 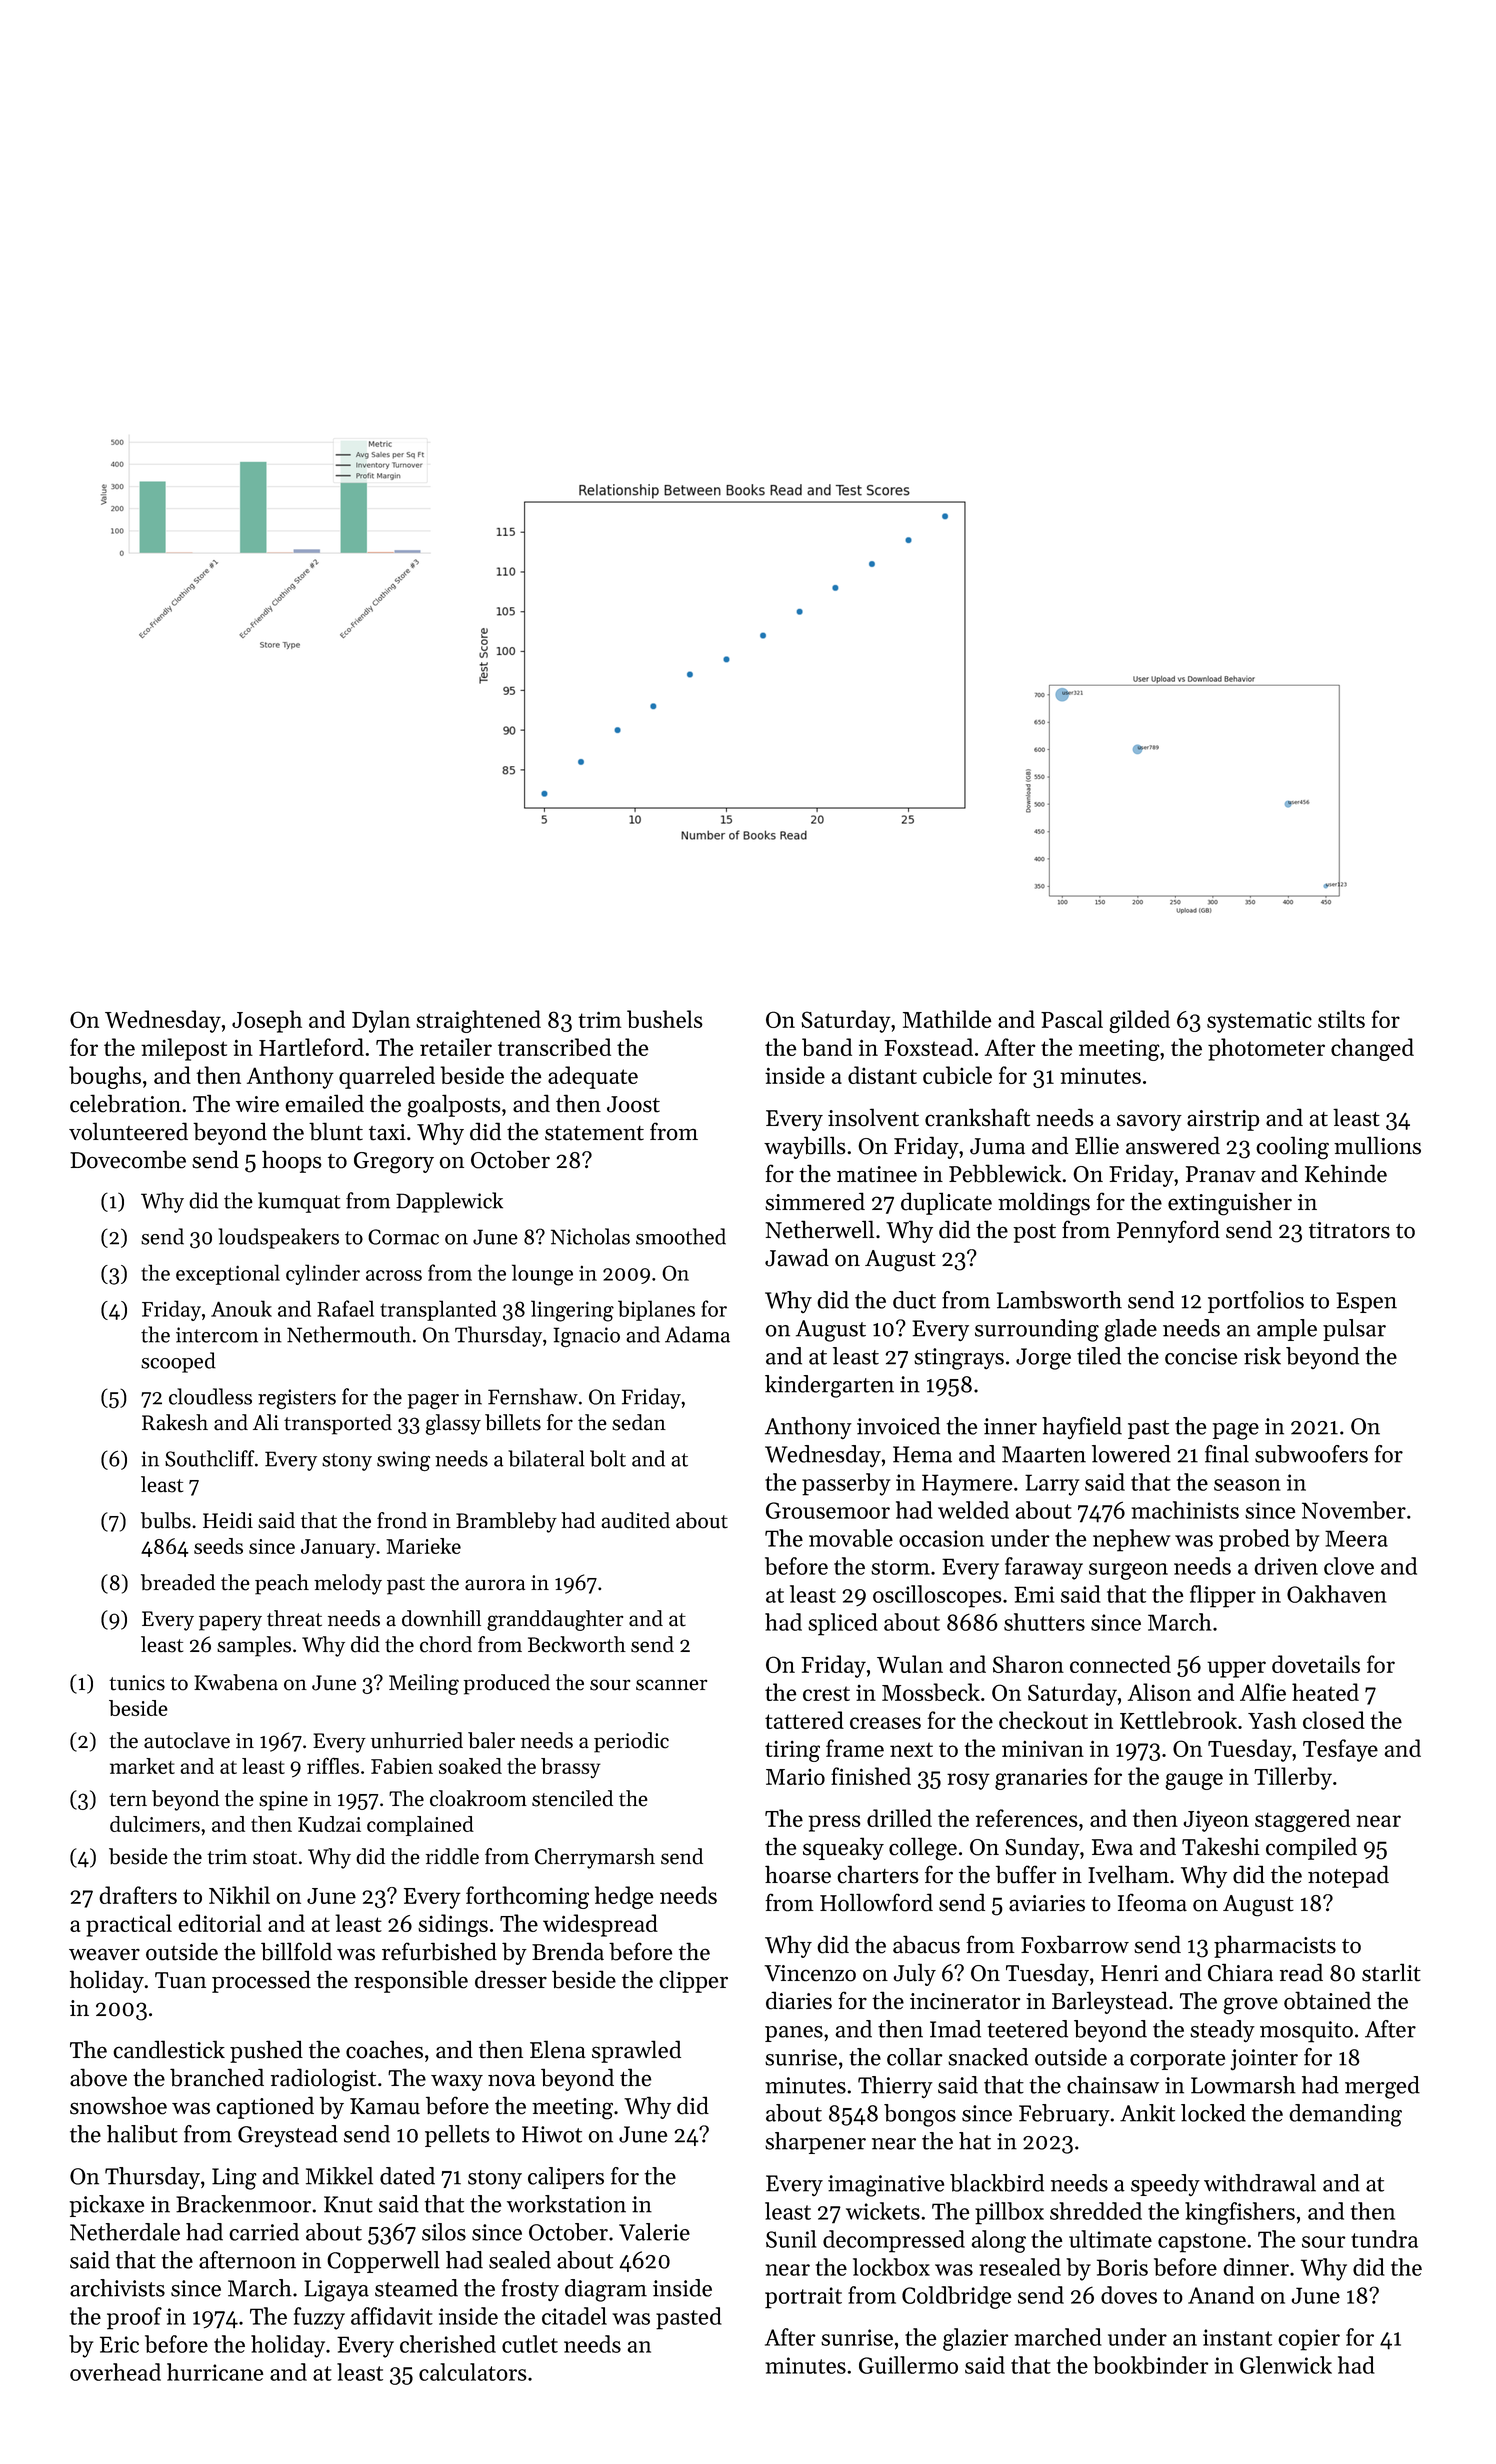 What do you see at coordinates (681, 1236) in the screenshot?
I see `smoothed` at bounding box center [681, 1236].
